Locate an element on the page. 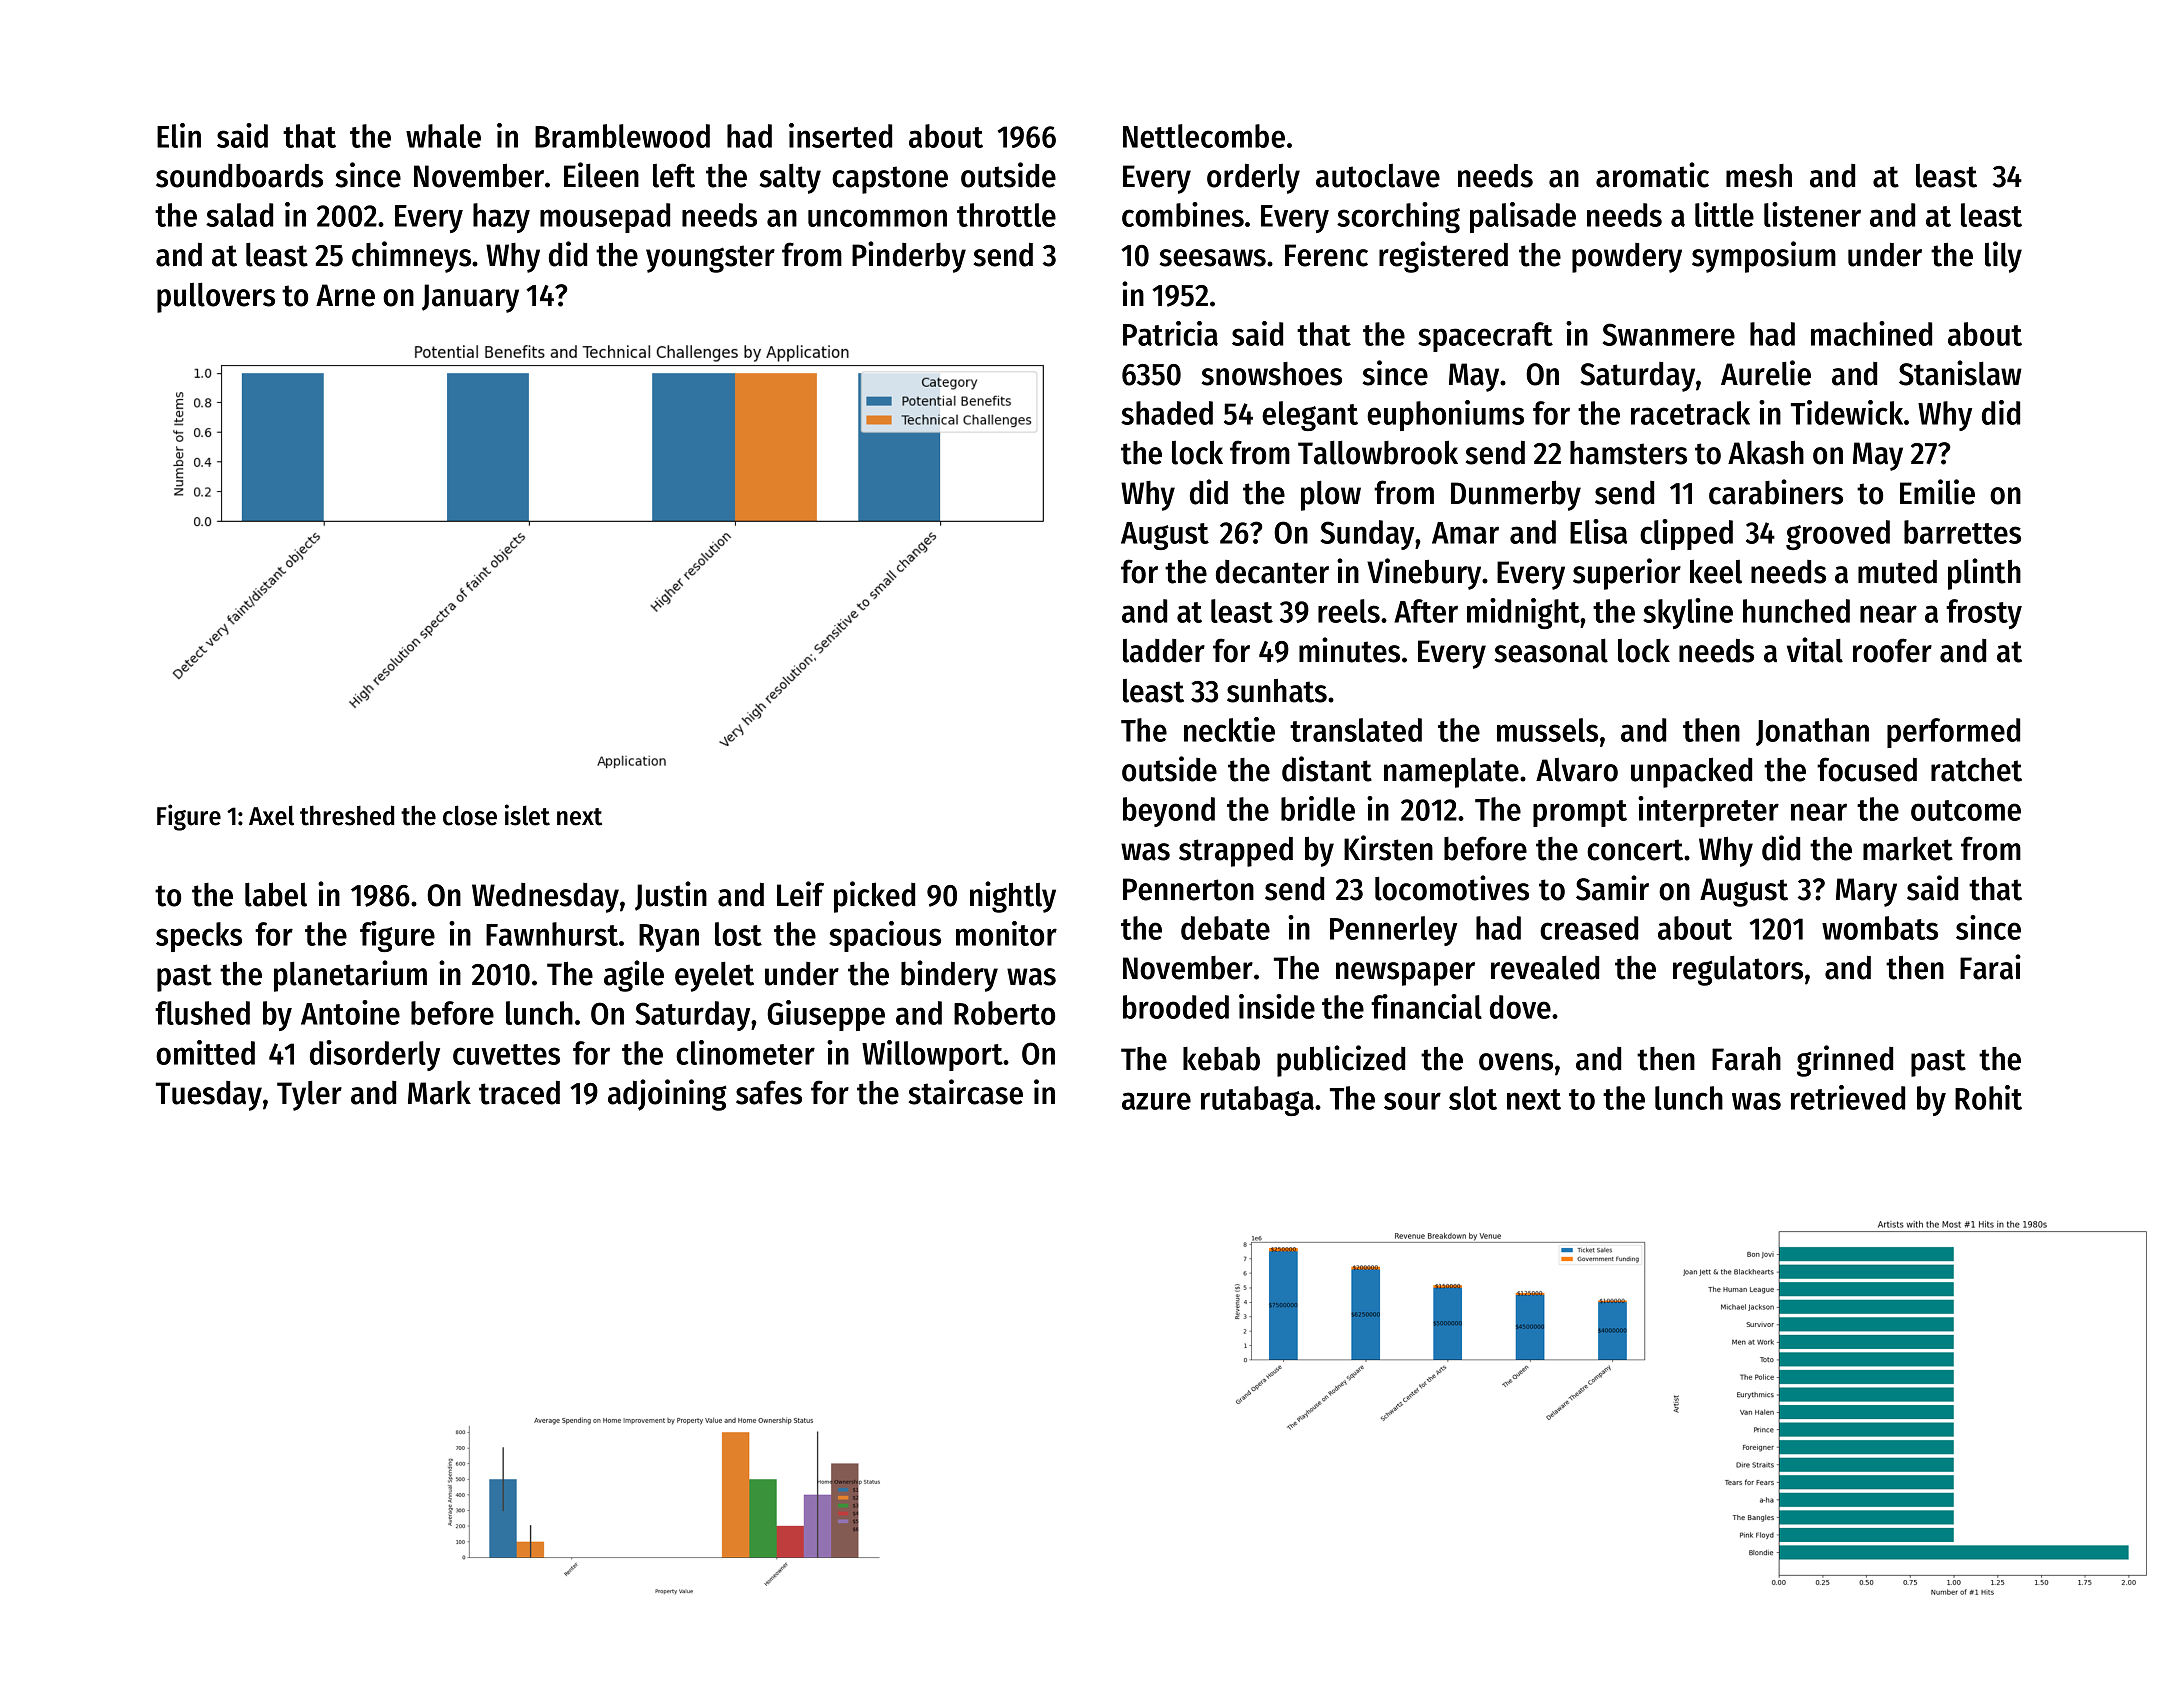  outcome is located at coordinates (1966, 810).
